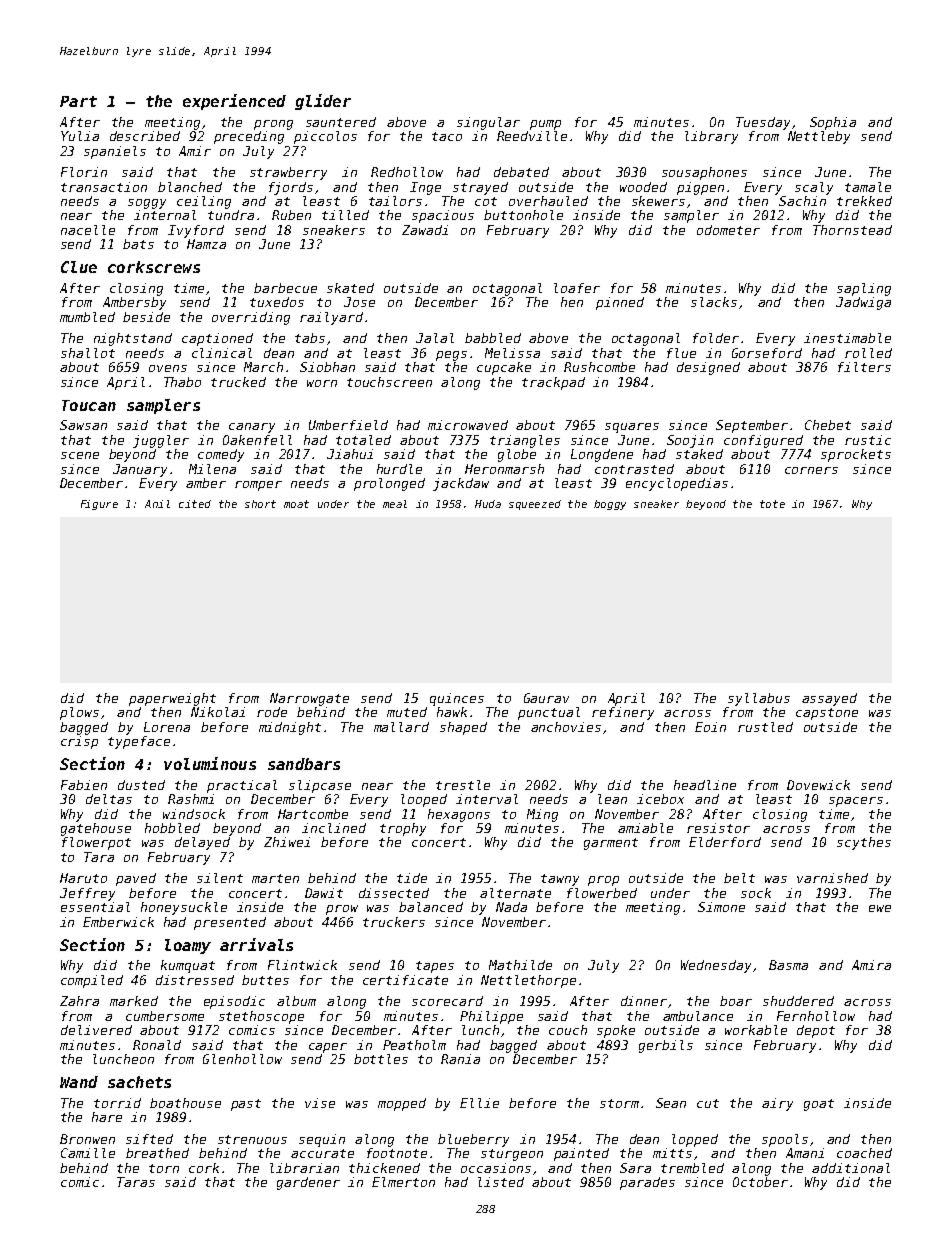 Image resolution: width=952 pixels, height=1233 pixels. What do you see at coordinates (403, 1182) in the screenshot?
I see `Elmerton` at bounding box center [403, 1182].
